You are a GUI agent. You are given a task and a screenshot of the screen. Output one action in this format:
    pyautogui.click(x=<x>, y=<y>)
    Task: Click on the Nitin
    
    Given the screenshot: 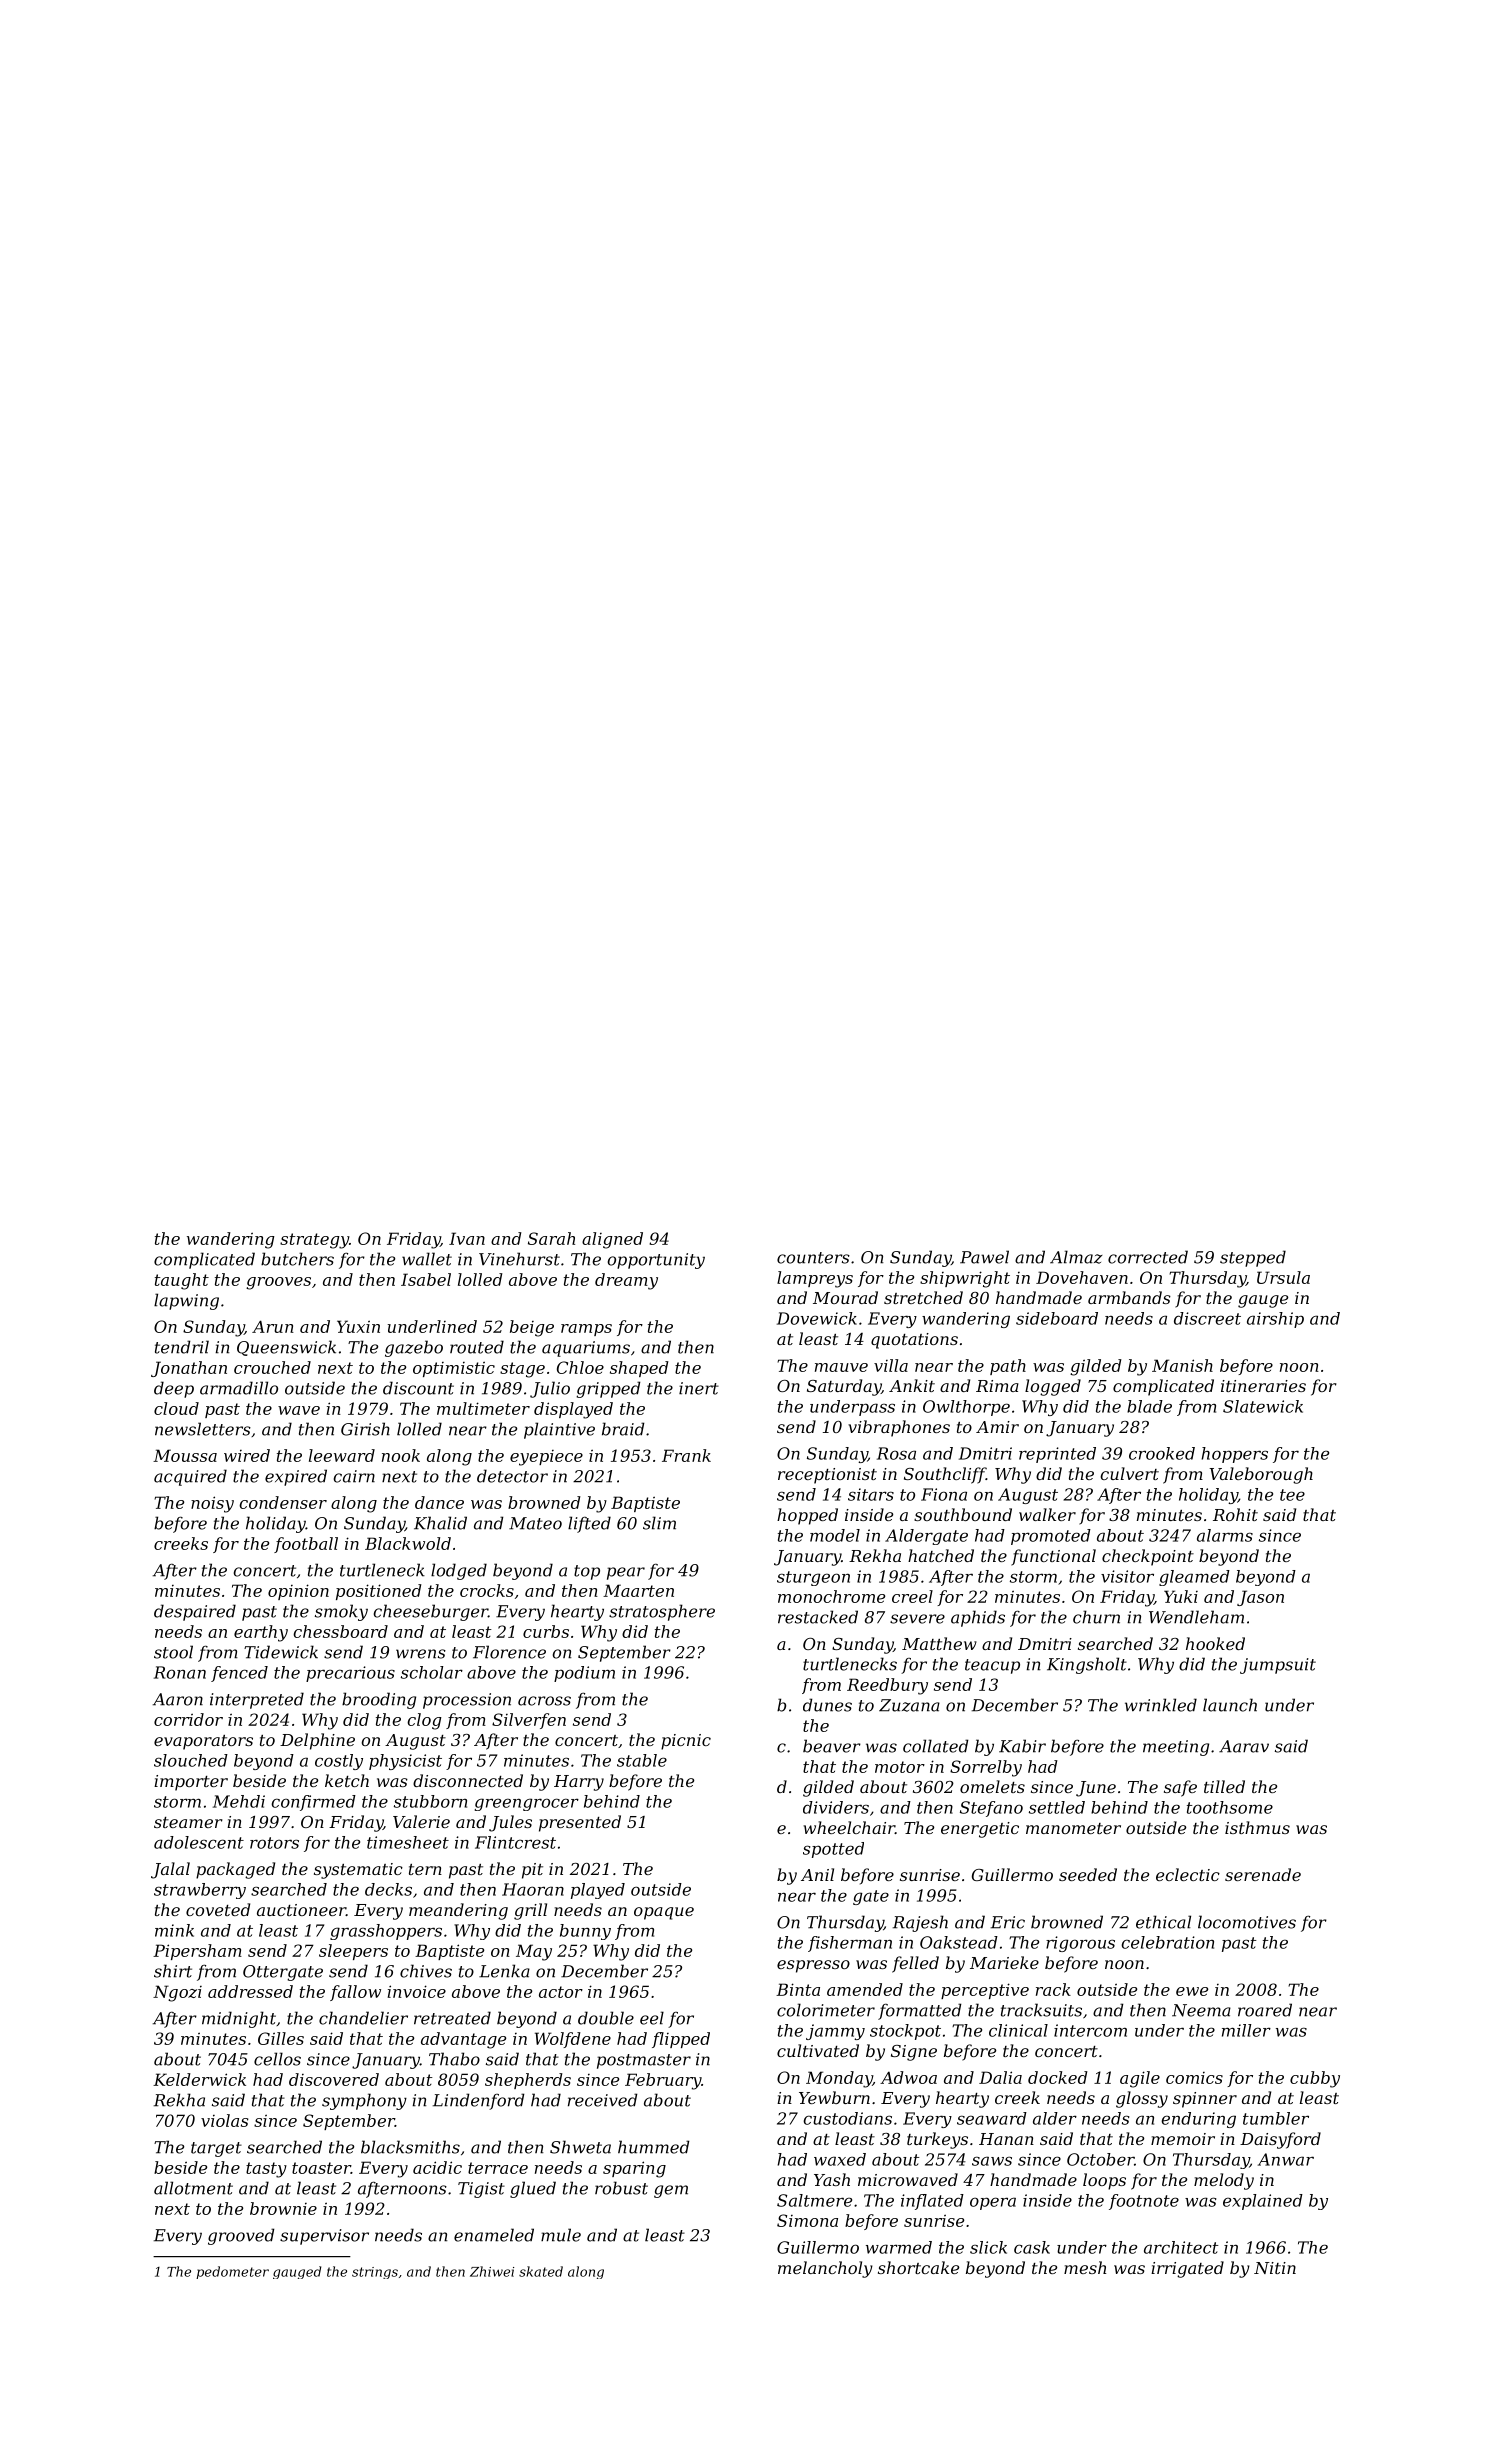 What is the action you would take?
    pyautogui.click(x=1275, y=2268)
